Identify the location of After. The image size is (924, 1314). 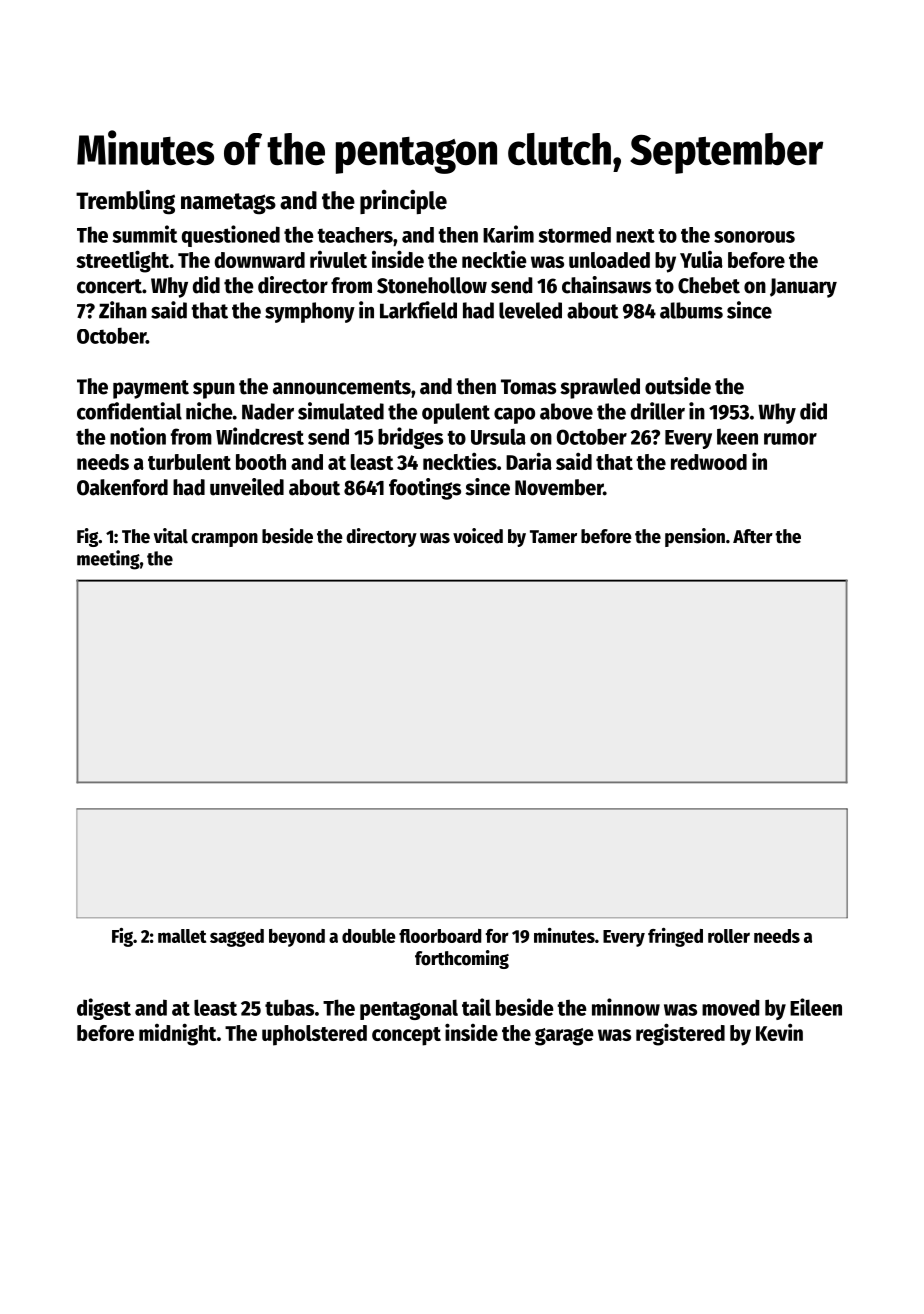
(753, 536).
